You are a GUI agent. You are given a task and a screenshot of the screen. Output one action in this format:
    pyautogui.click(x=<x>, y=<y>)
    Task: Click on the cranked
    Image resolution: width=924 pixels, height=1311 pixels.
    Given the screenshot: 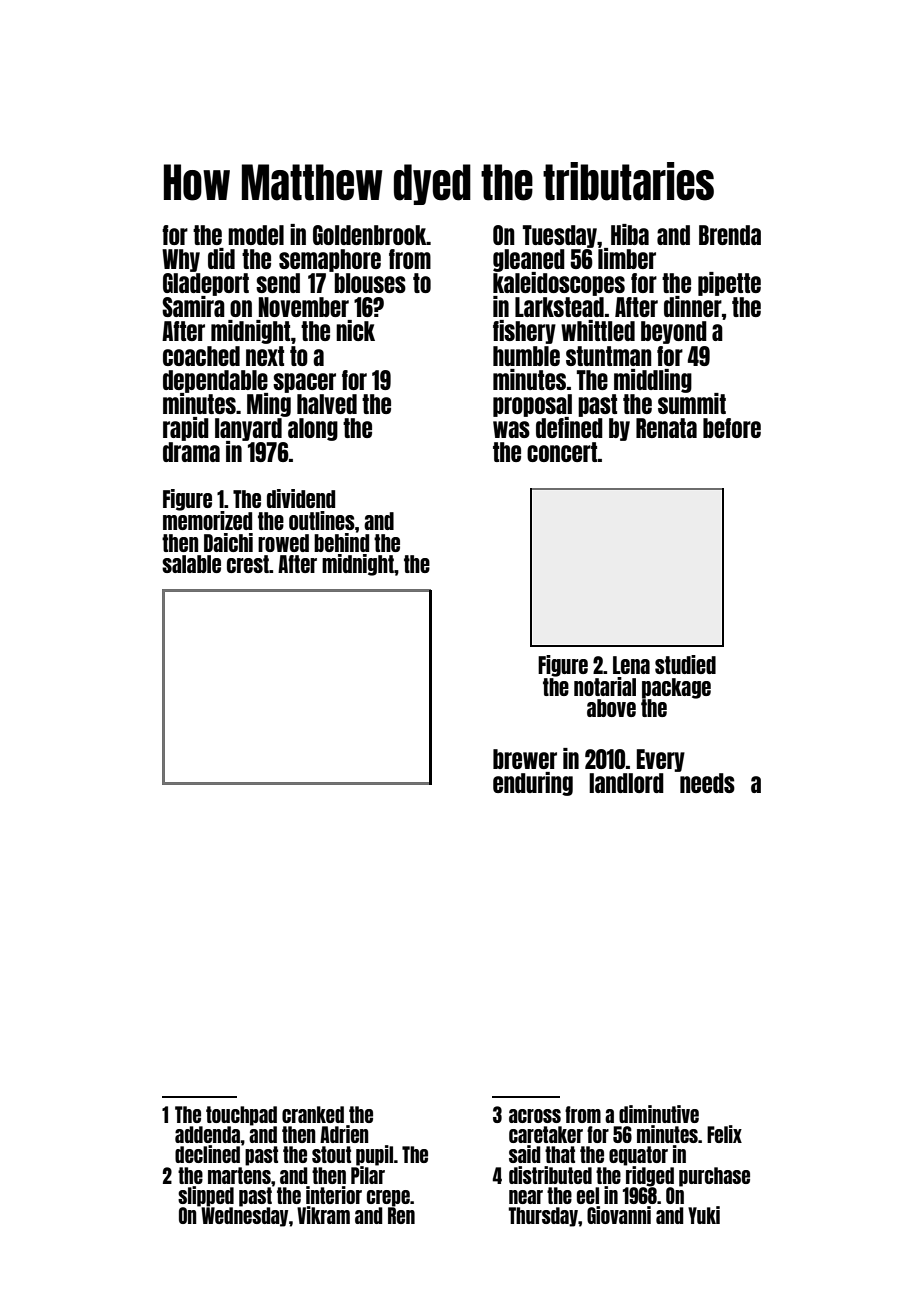 What is the action you would take?
    pyautogui.click(x=313, y=1114)
